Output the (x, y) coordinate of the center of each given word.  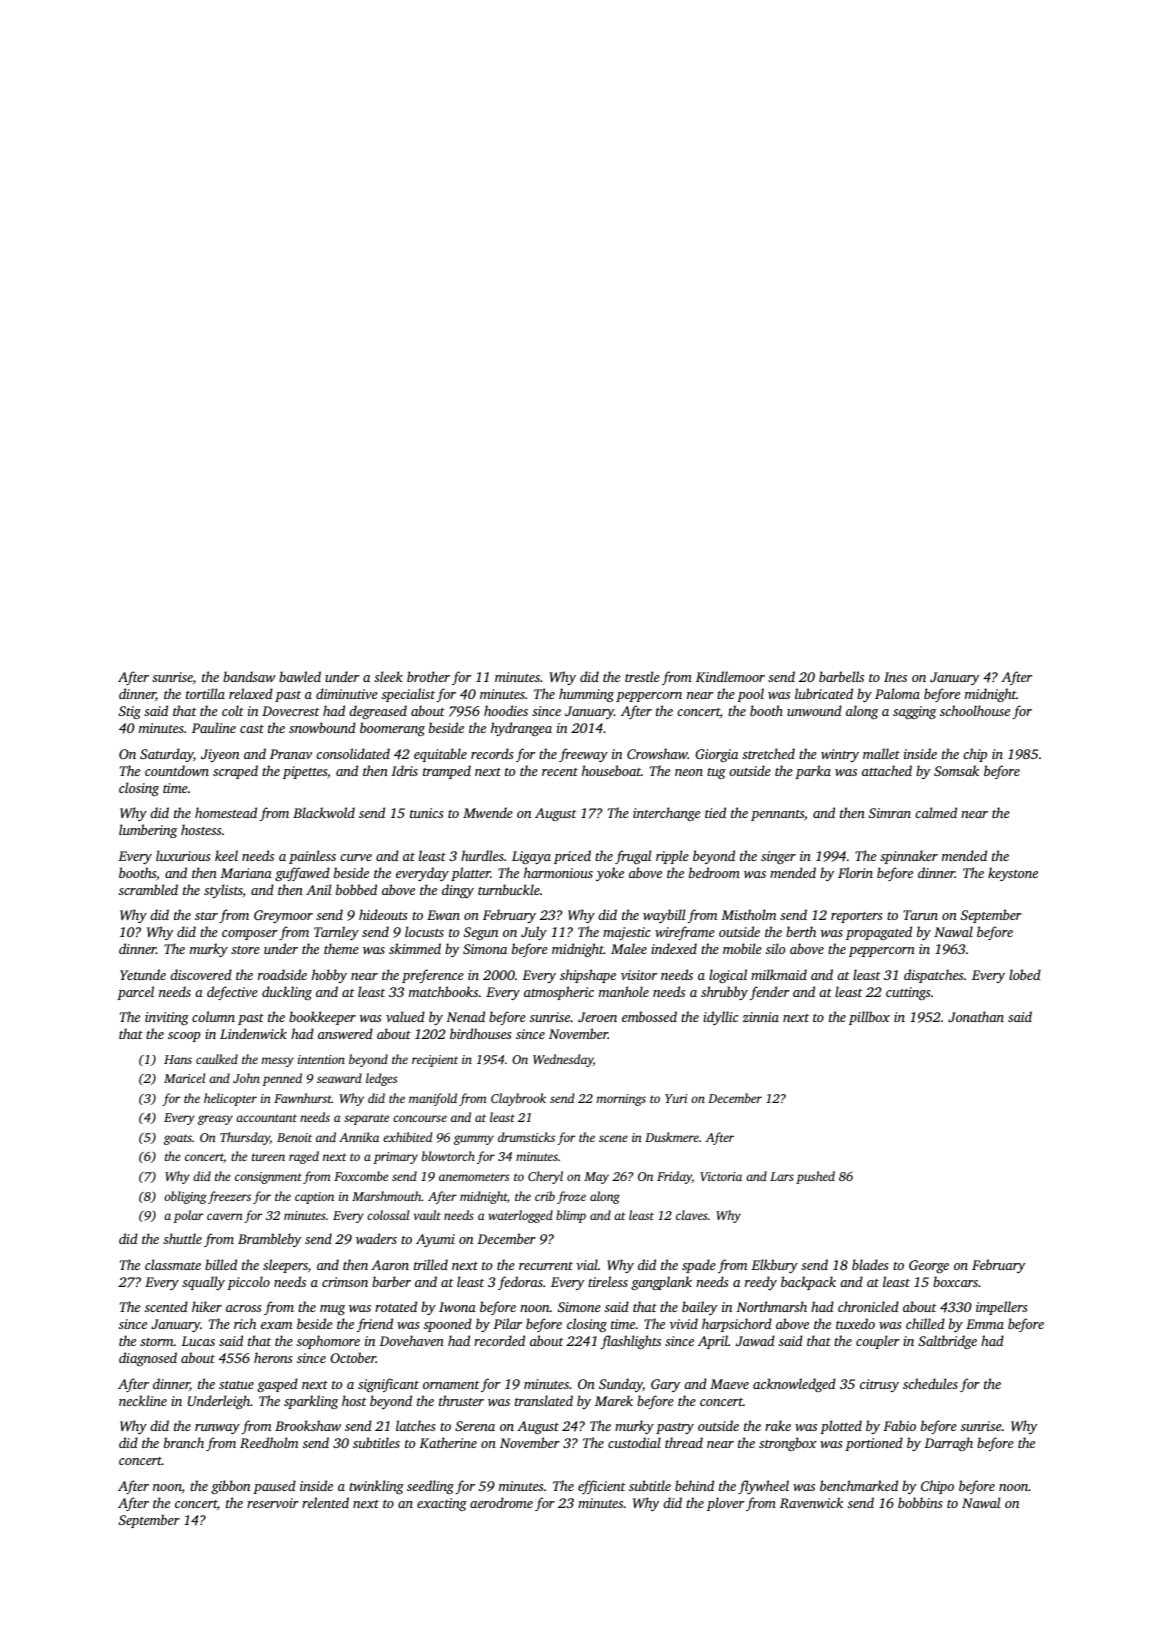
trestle (642, 676)
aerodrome (501, 1502)
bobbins (920, 1502)
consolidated (353, 753)
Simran (890, 813)
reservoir (273, 1503)
